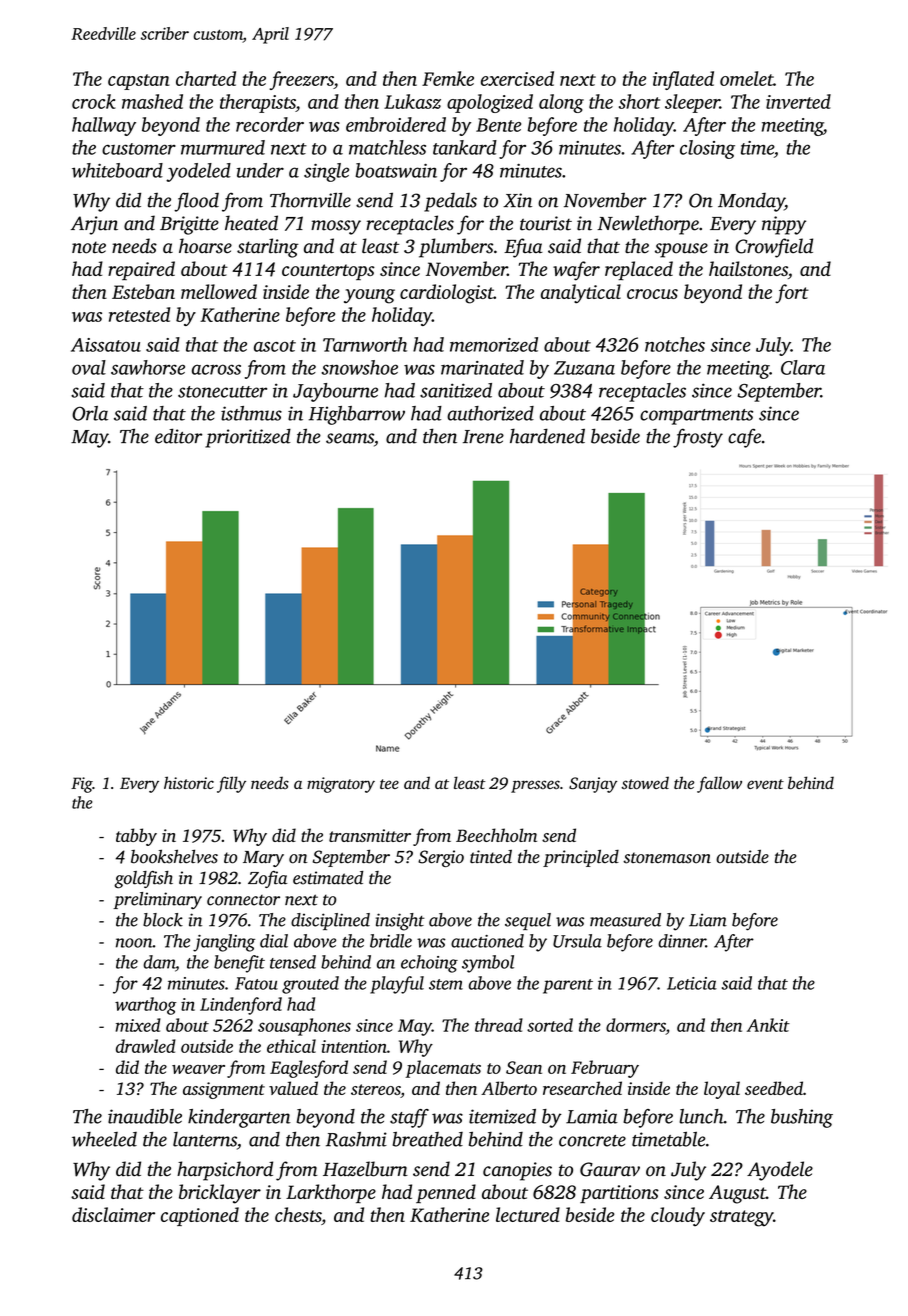  Describe the element at coordinates (490, 413) in the screenshot. I see `authorized` at that location.
